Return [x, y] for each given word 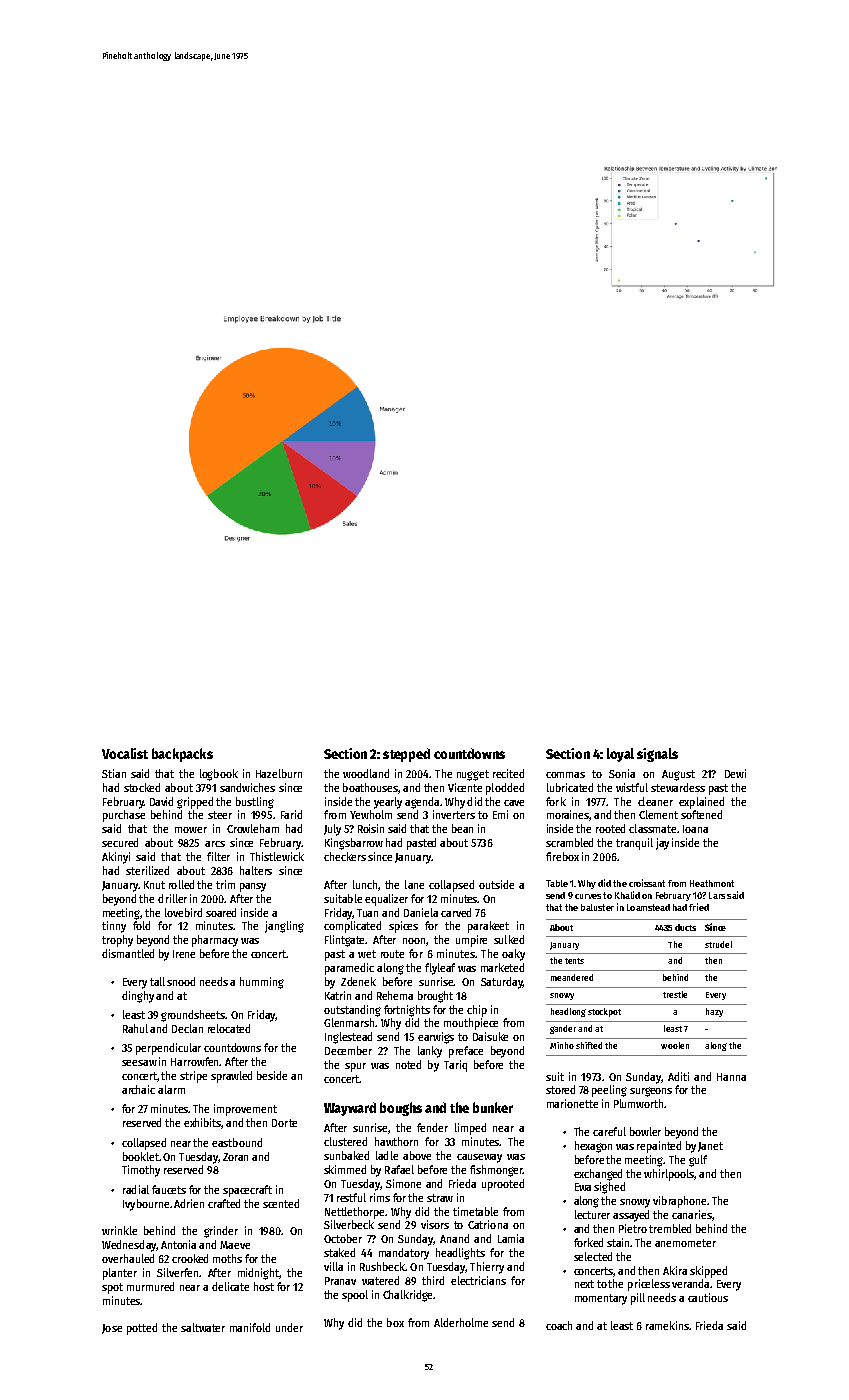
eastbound [237, 1142]
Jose [112, 1329]
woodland [366, 773]
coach [559, 1325]
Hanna [731, 1077]
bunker [493, 1107]
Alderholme [461, 1322]
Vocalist [125, 753]
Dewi [735, 773]
